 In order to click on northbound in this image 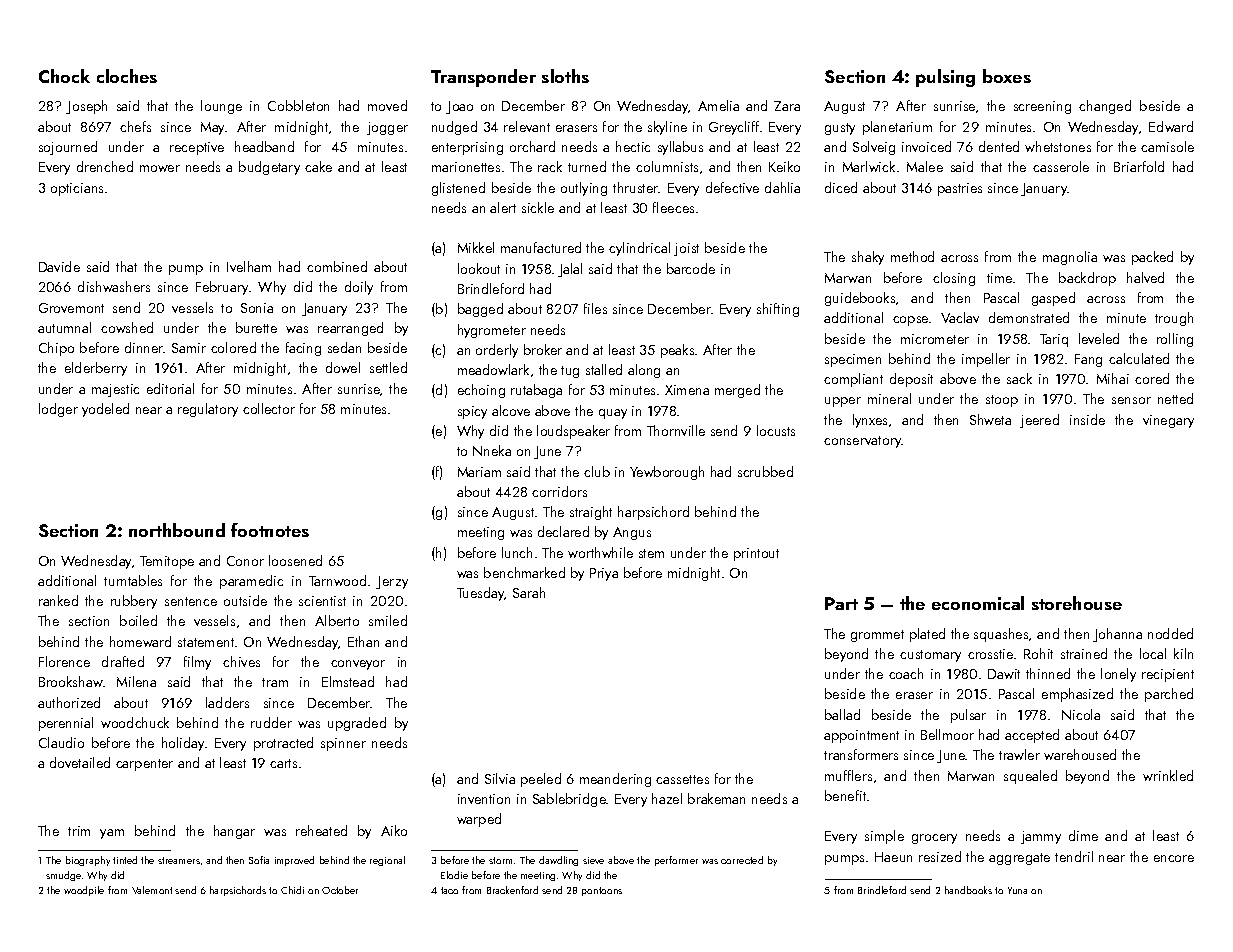, I will do `click(177, 530)`.
